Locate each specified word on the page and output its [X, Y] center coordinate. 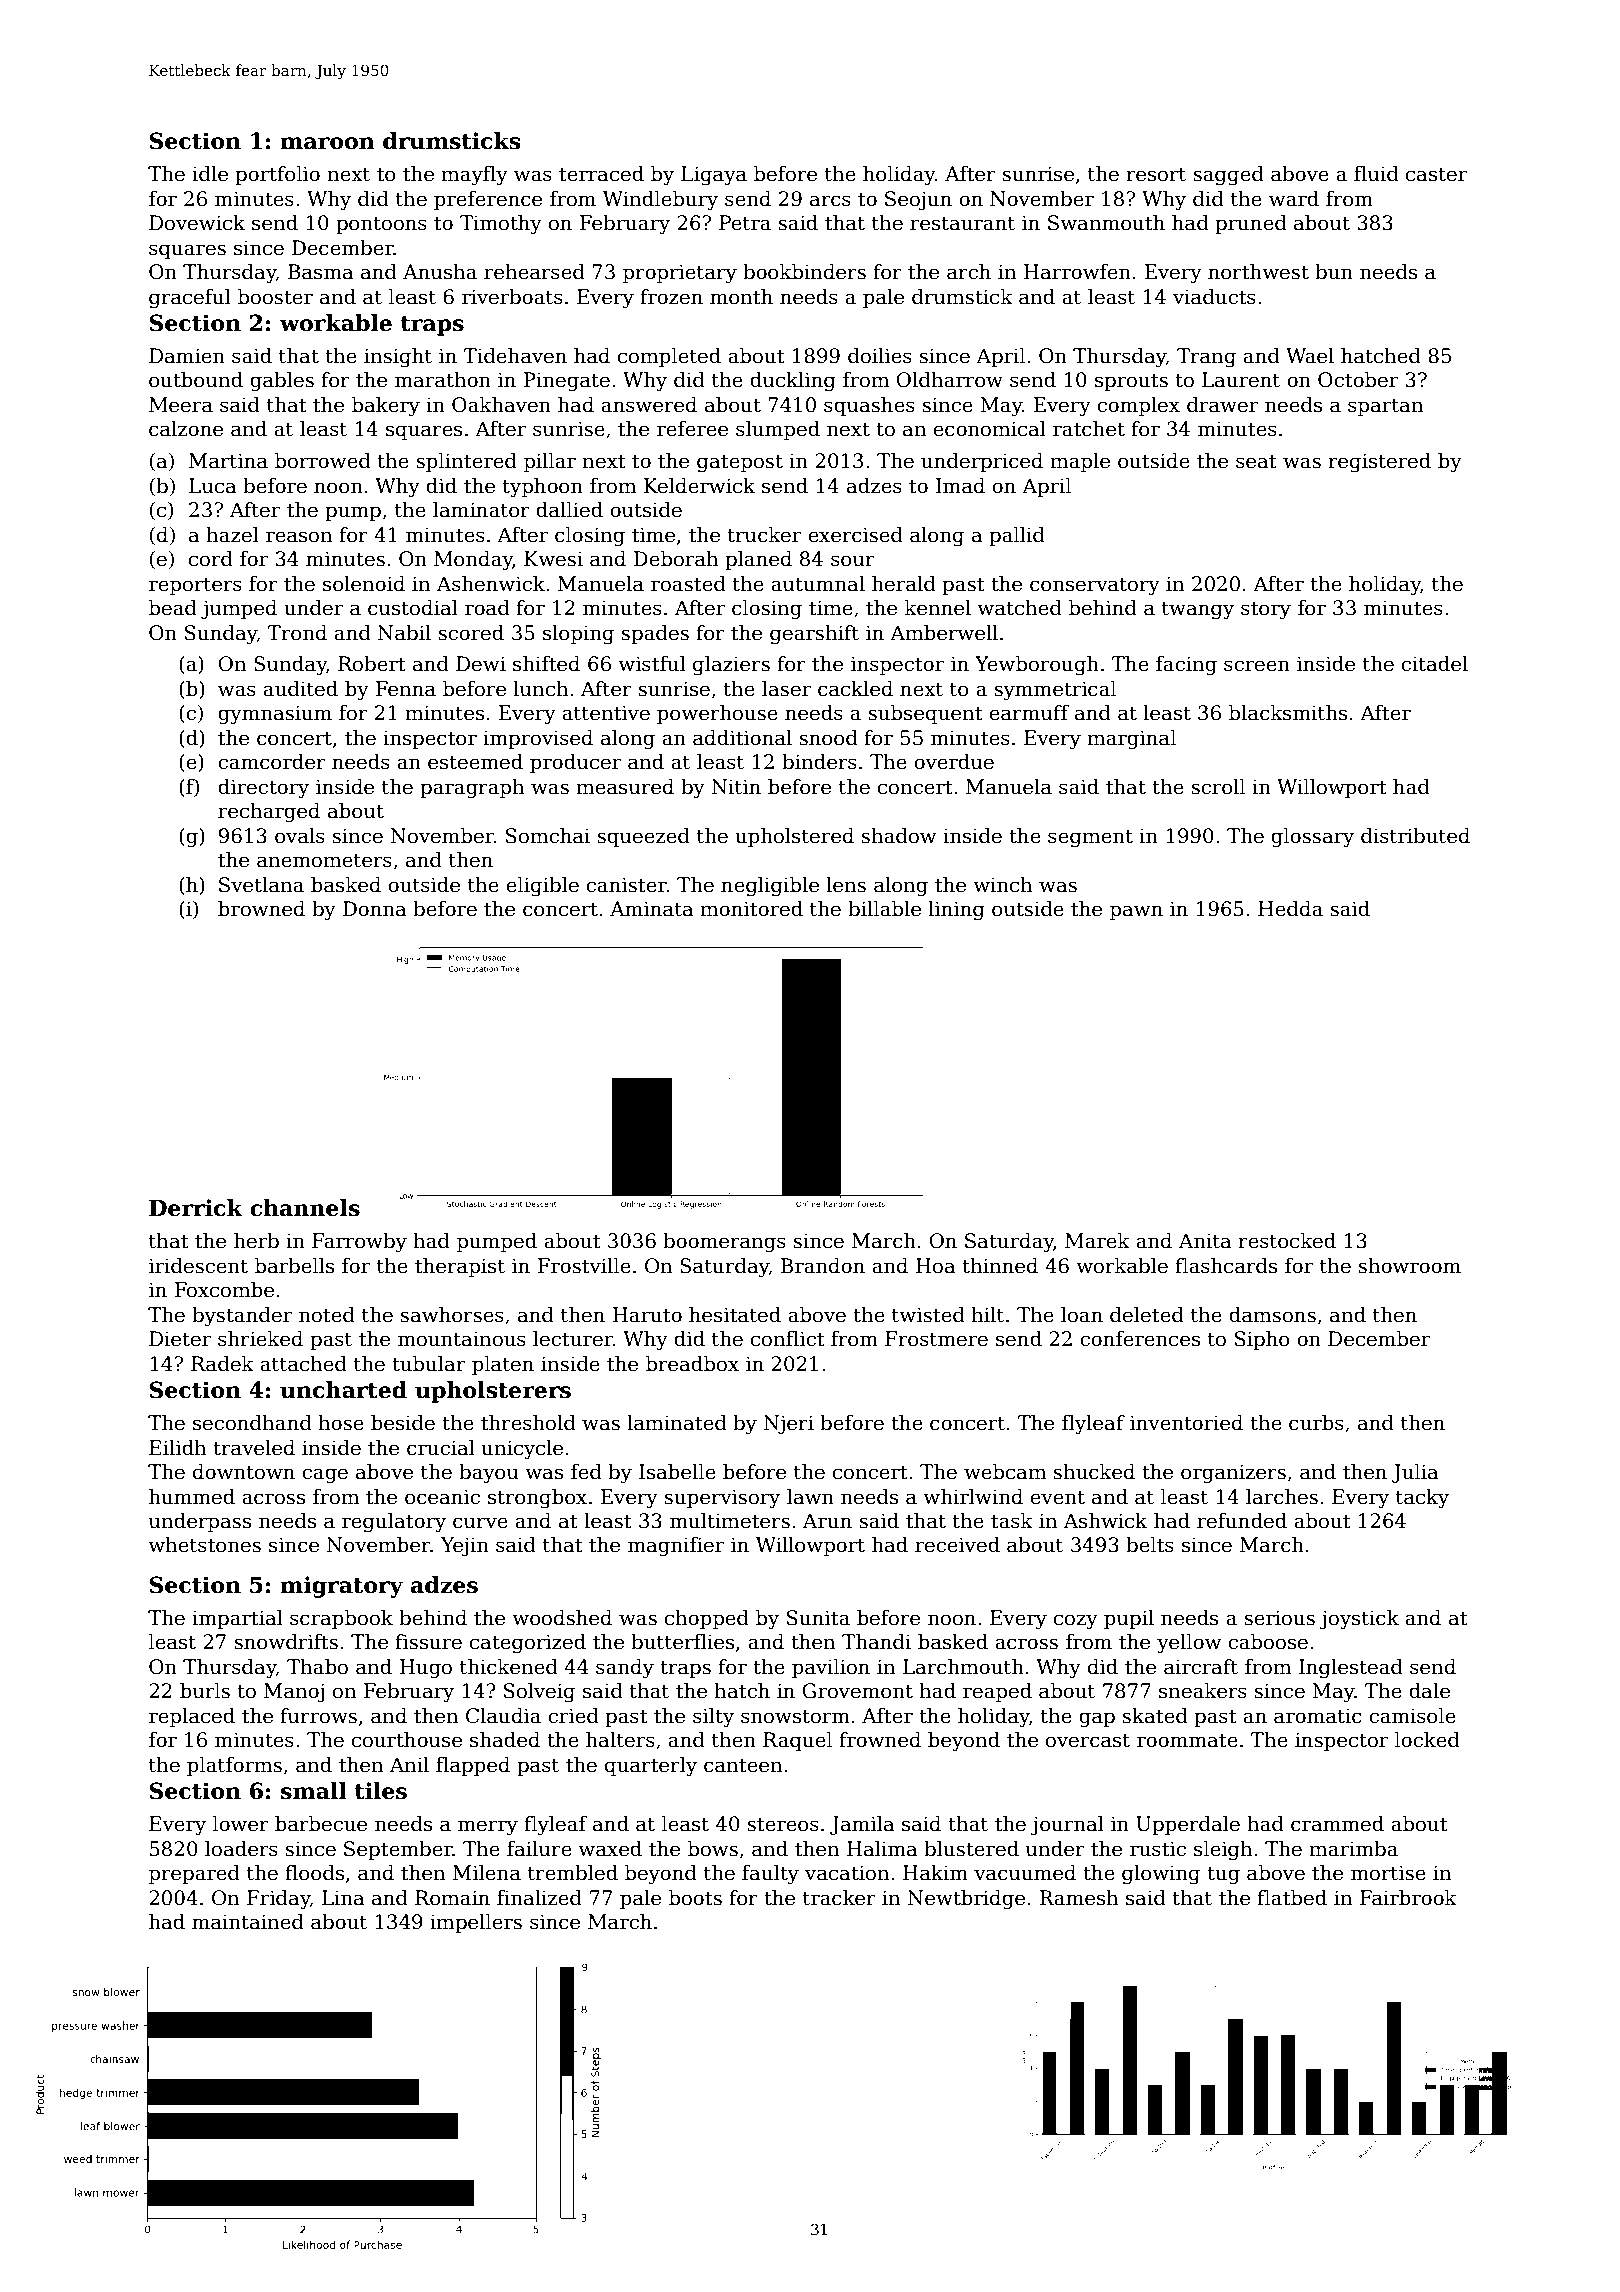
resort [1156, 174]
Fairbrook [1408, 1898]
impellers [476, 1923]
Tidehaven [515, 356]
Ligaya [714, 176]
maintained [248, 1922]
